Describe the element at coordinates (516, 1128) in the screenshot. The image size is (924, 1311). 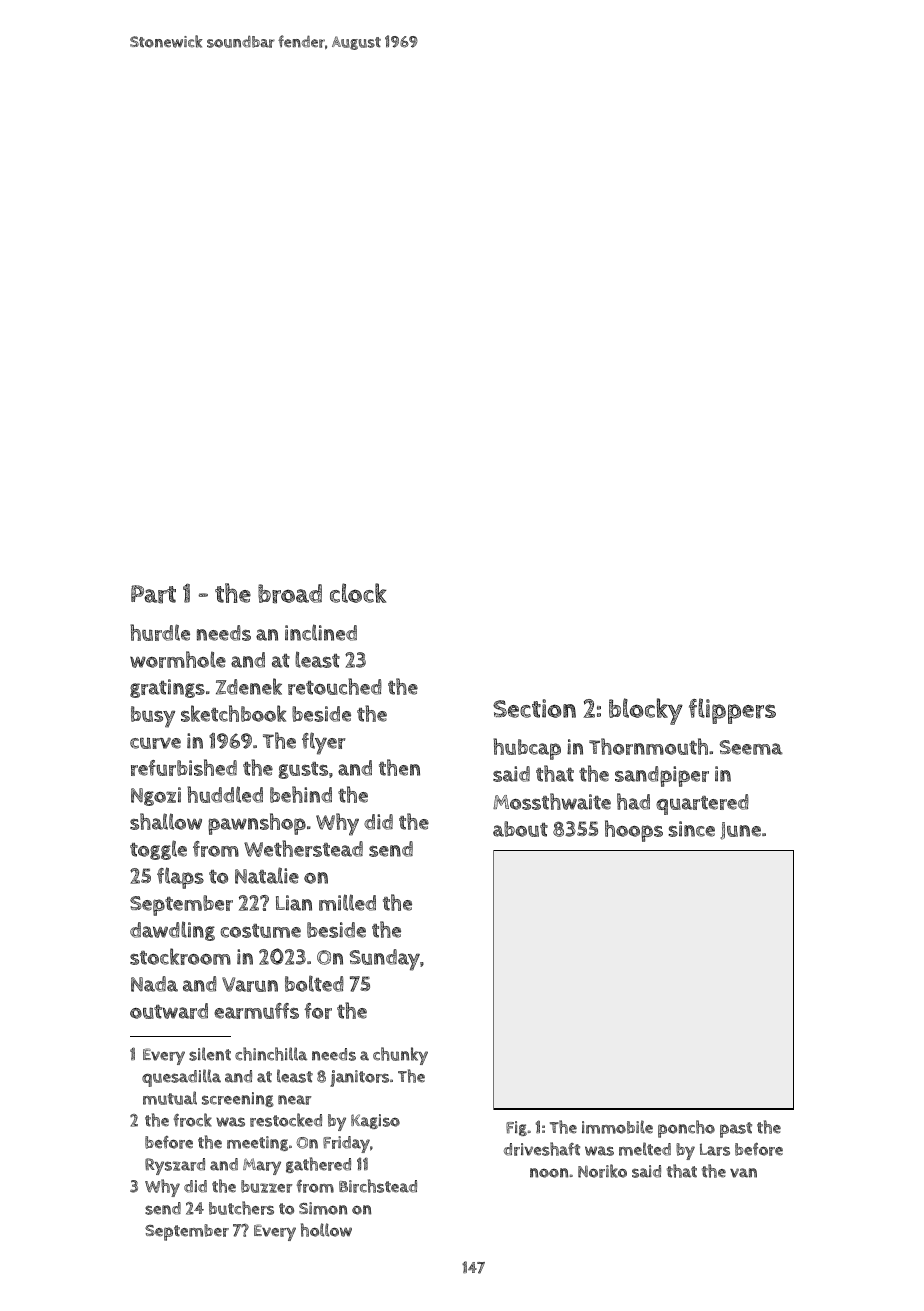
I see `Fig` at that location.
